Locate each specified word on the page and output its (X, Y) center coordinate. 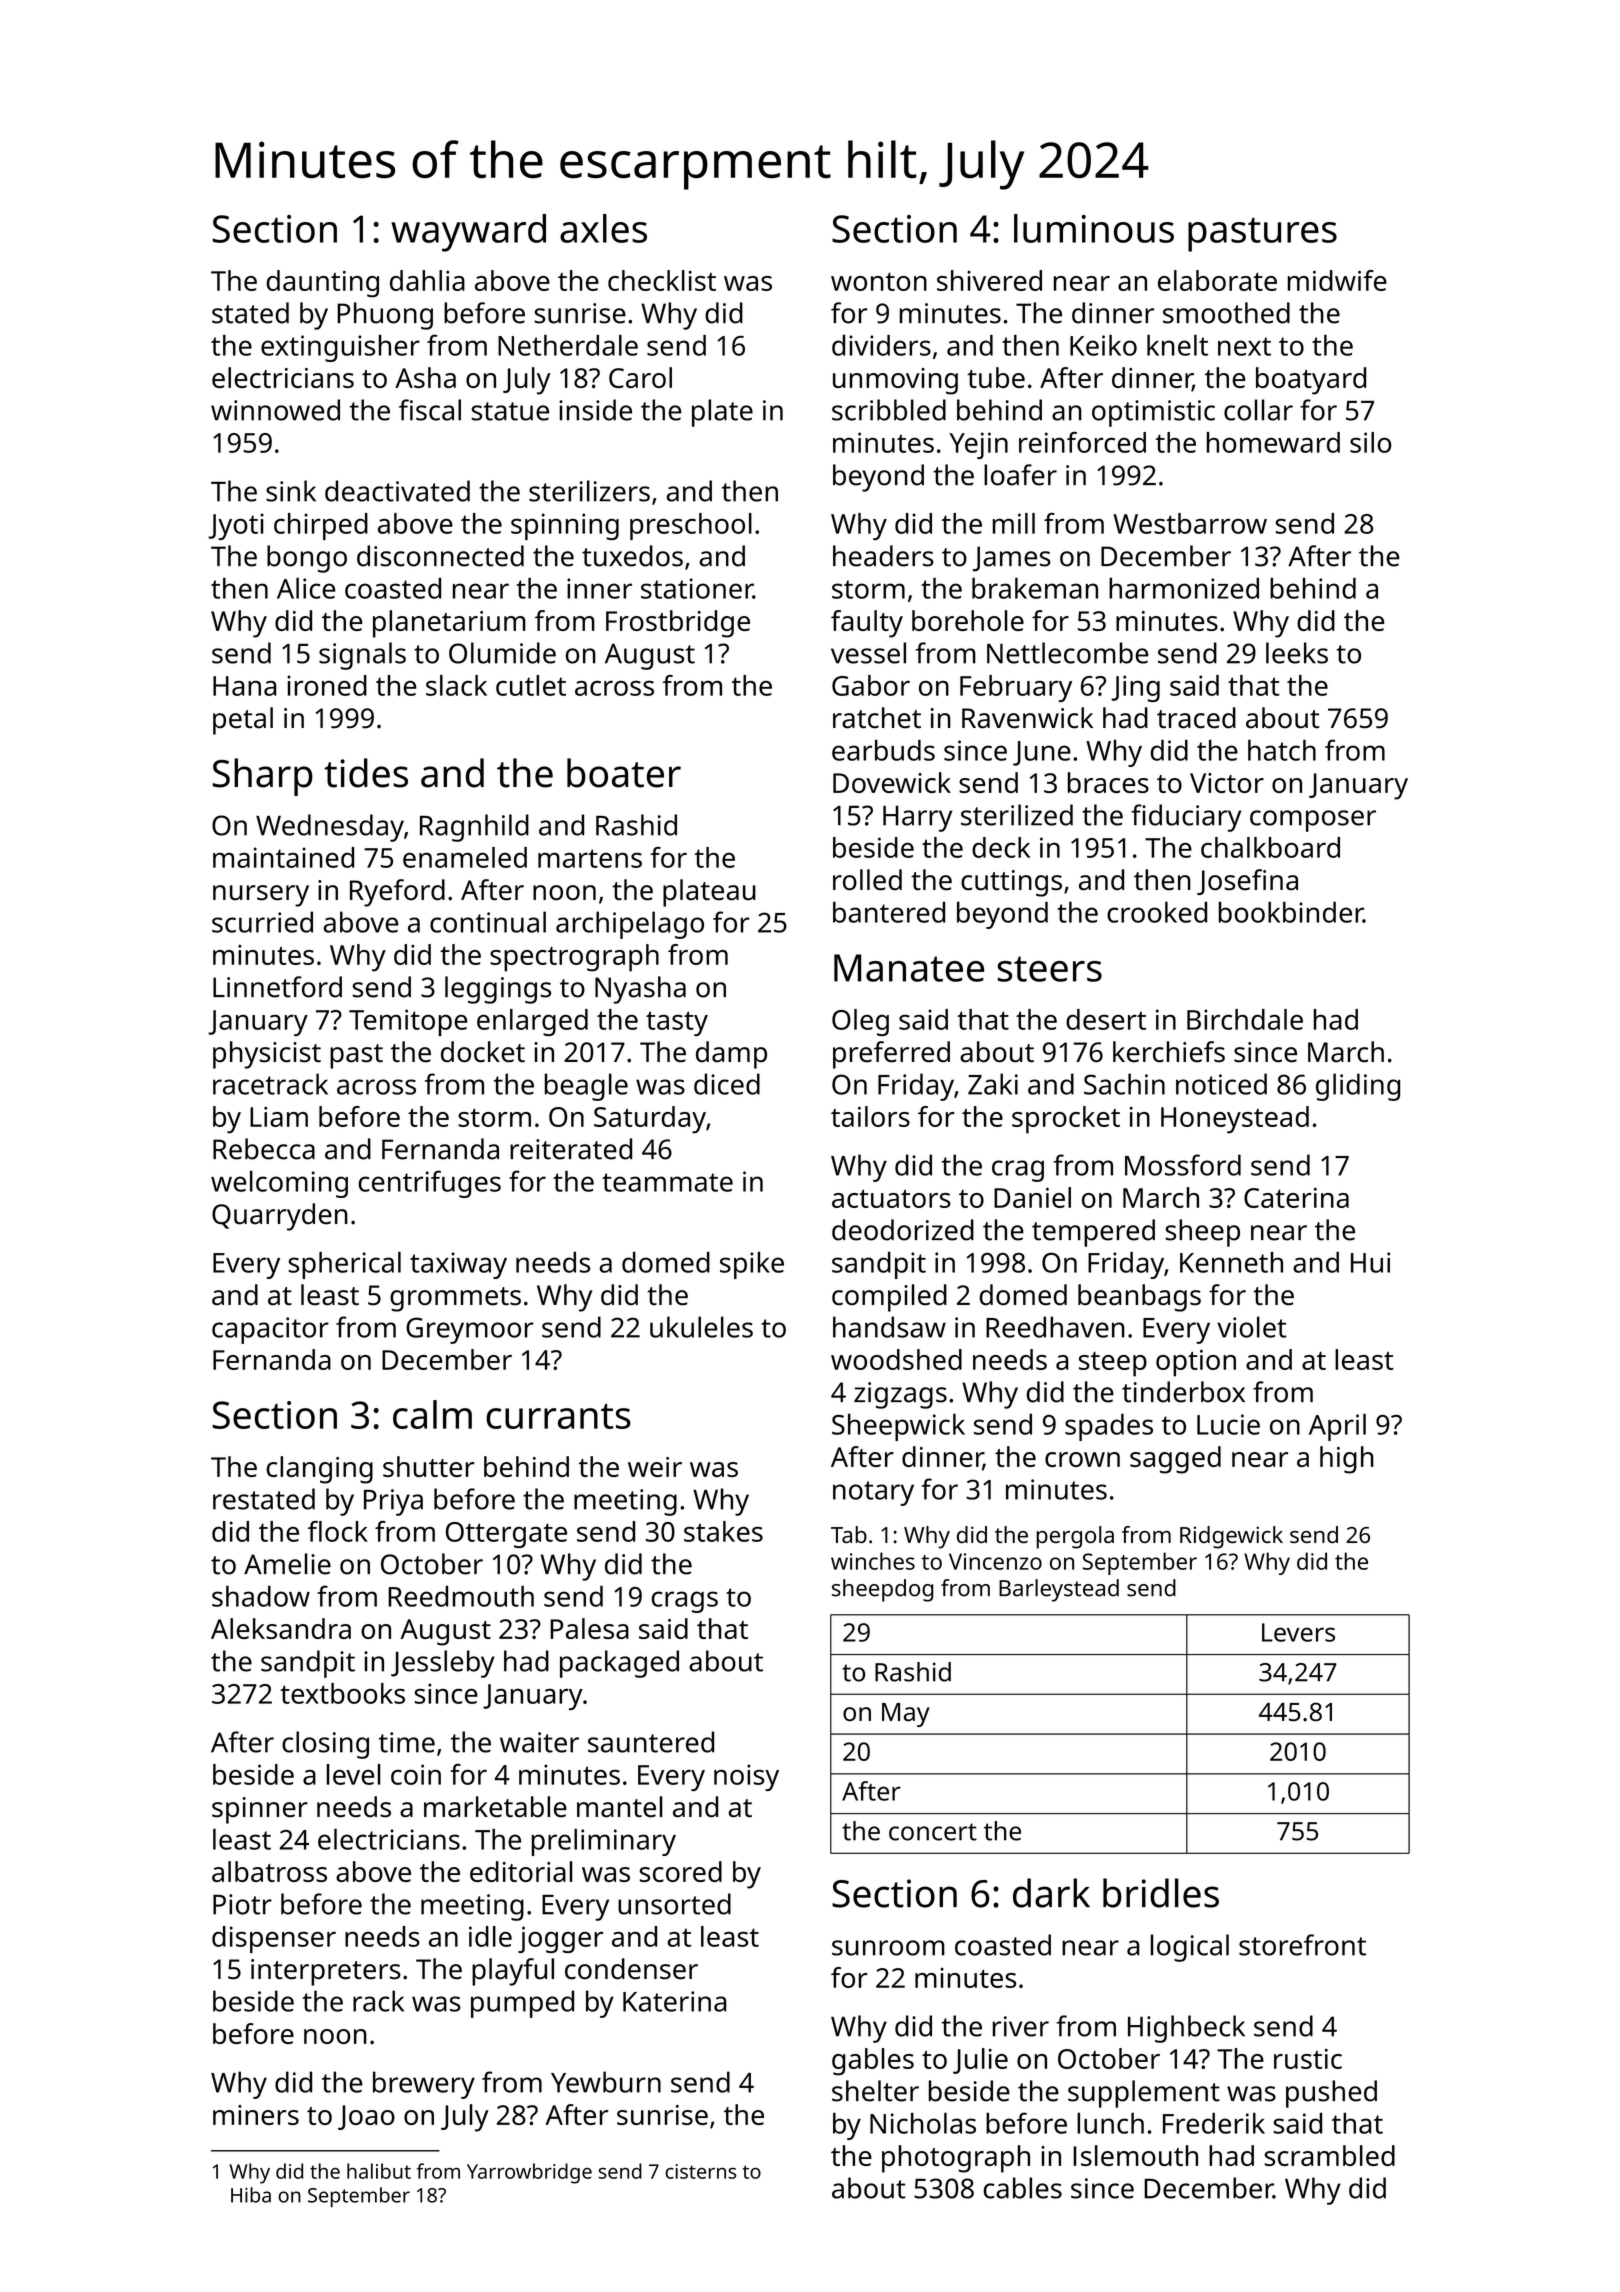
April (1337, 1427)
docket (483, 1052)
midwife (1337, 280)
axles (603, 228)
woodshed (896, 1359)
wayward (468, 233)
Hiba (251, 2195)
